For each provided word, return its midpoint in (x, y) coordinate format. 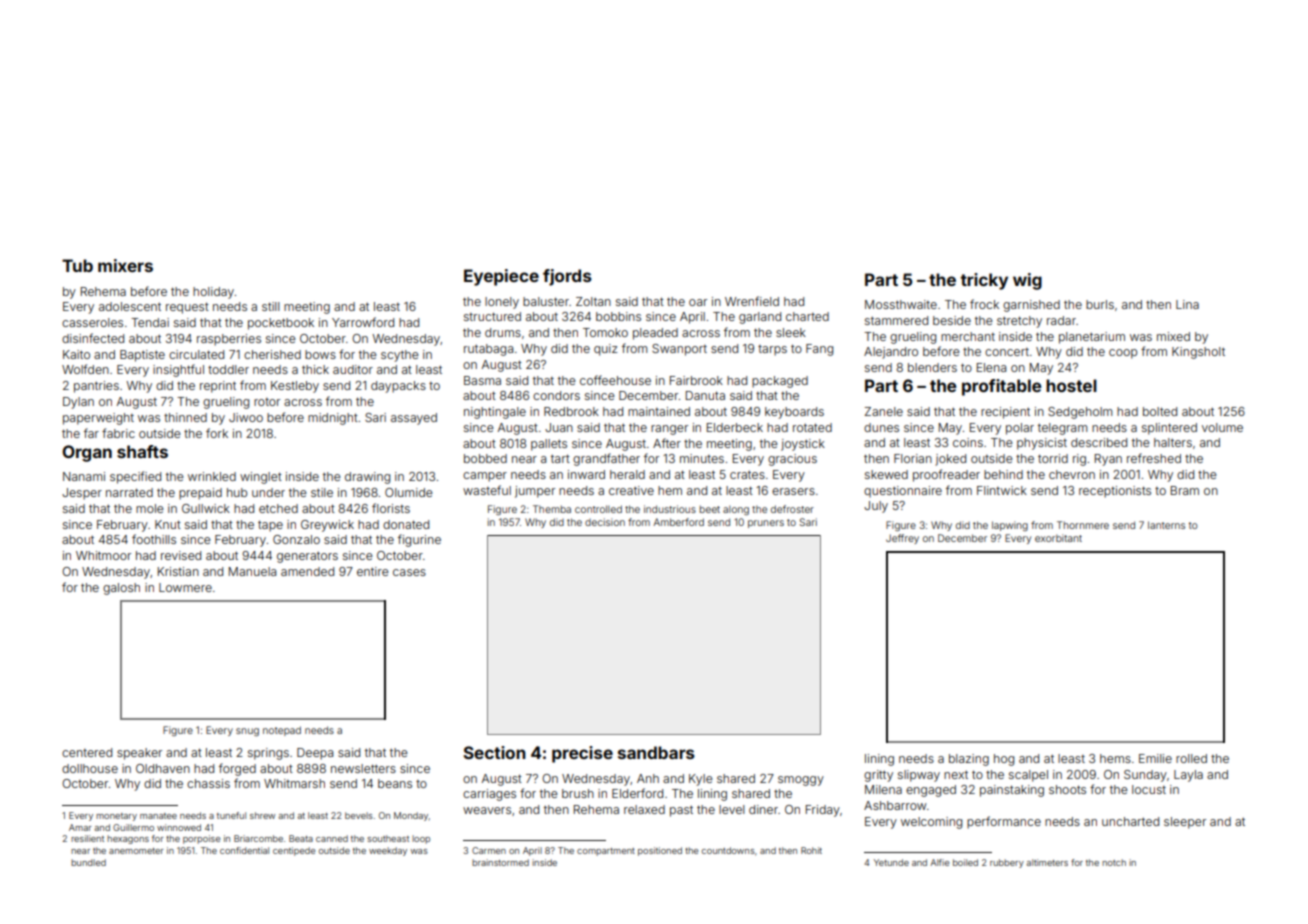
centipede (294, 851)
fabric (118, 433)
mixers (125, 265)
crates (747, 475)
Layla (1188, 776)
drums (503, 332)
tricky (984, 281)
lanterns (1166, 525)
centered (87, 752)
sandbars (656, 752)
